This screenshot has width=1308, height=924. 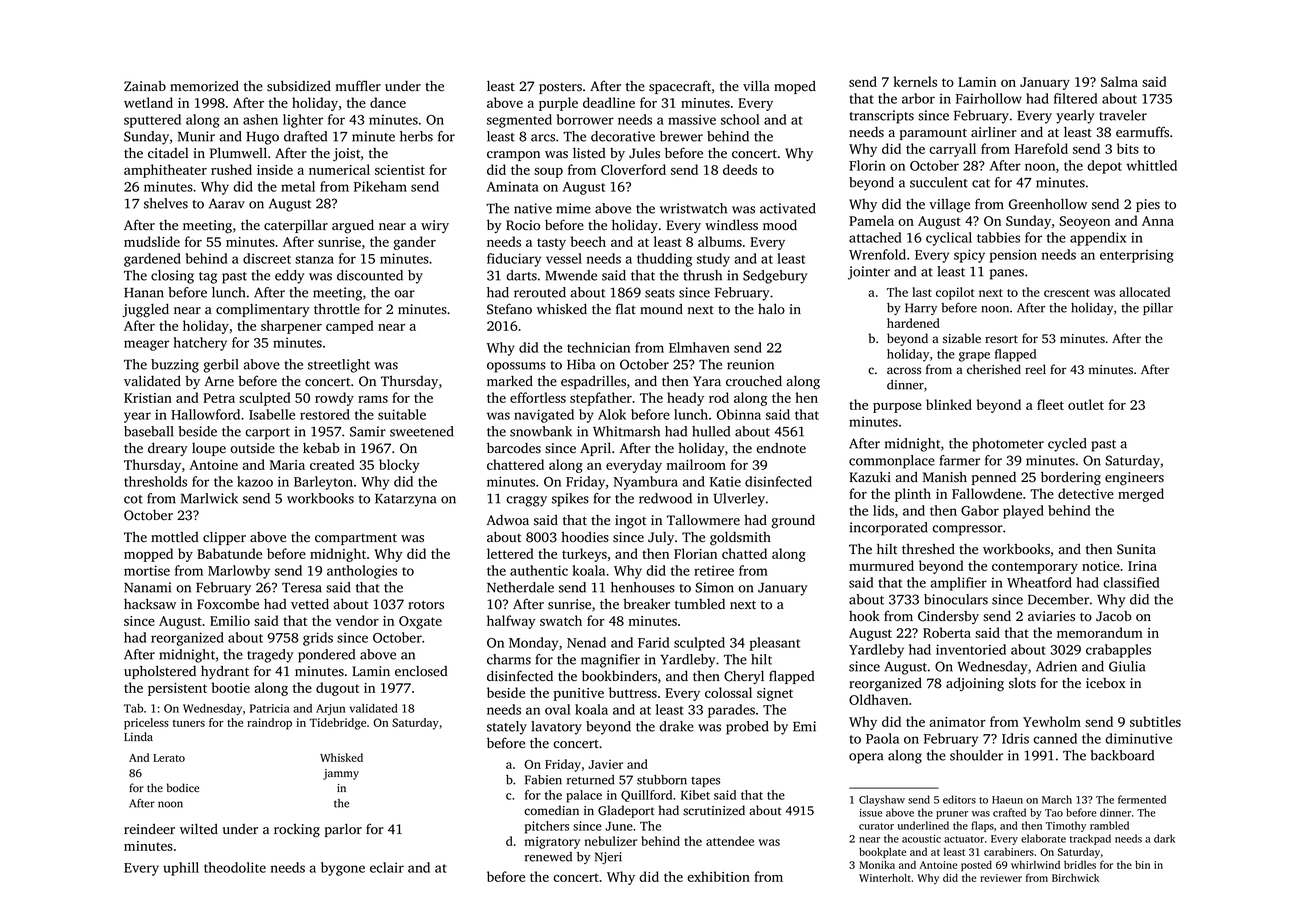 I want to click on priceless, so click(x=146, y=724).
